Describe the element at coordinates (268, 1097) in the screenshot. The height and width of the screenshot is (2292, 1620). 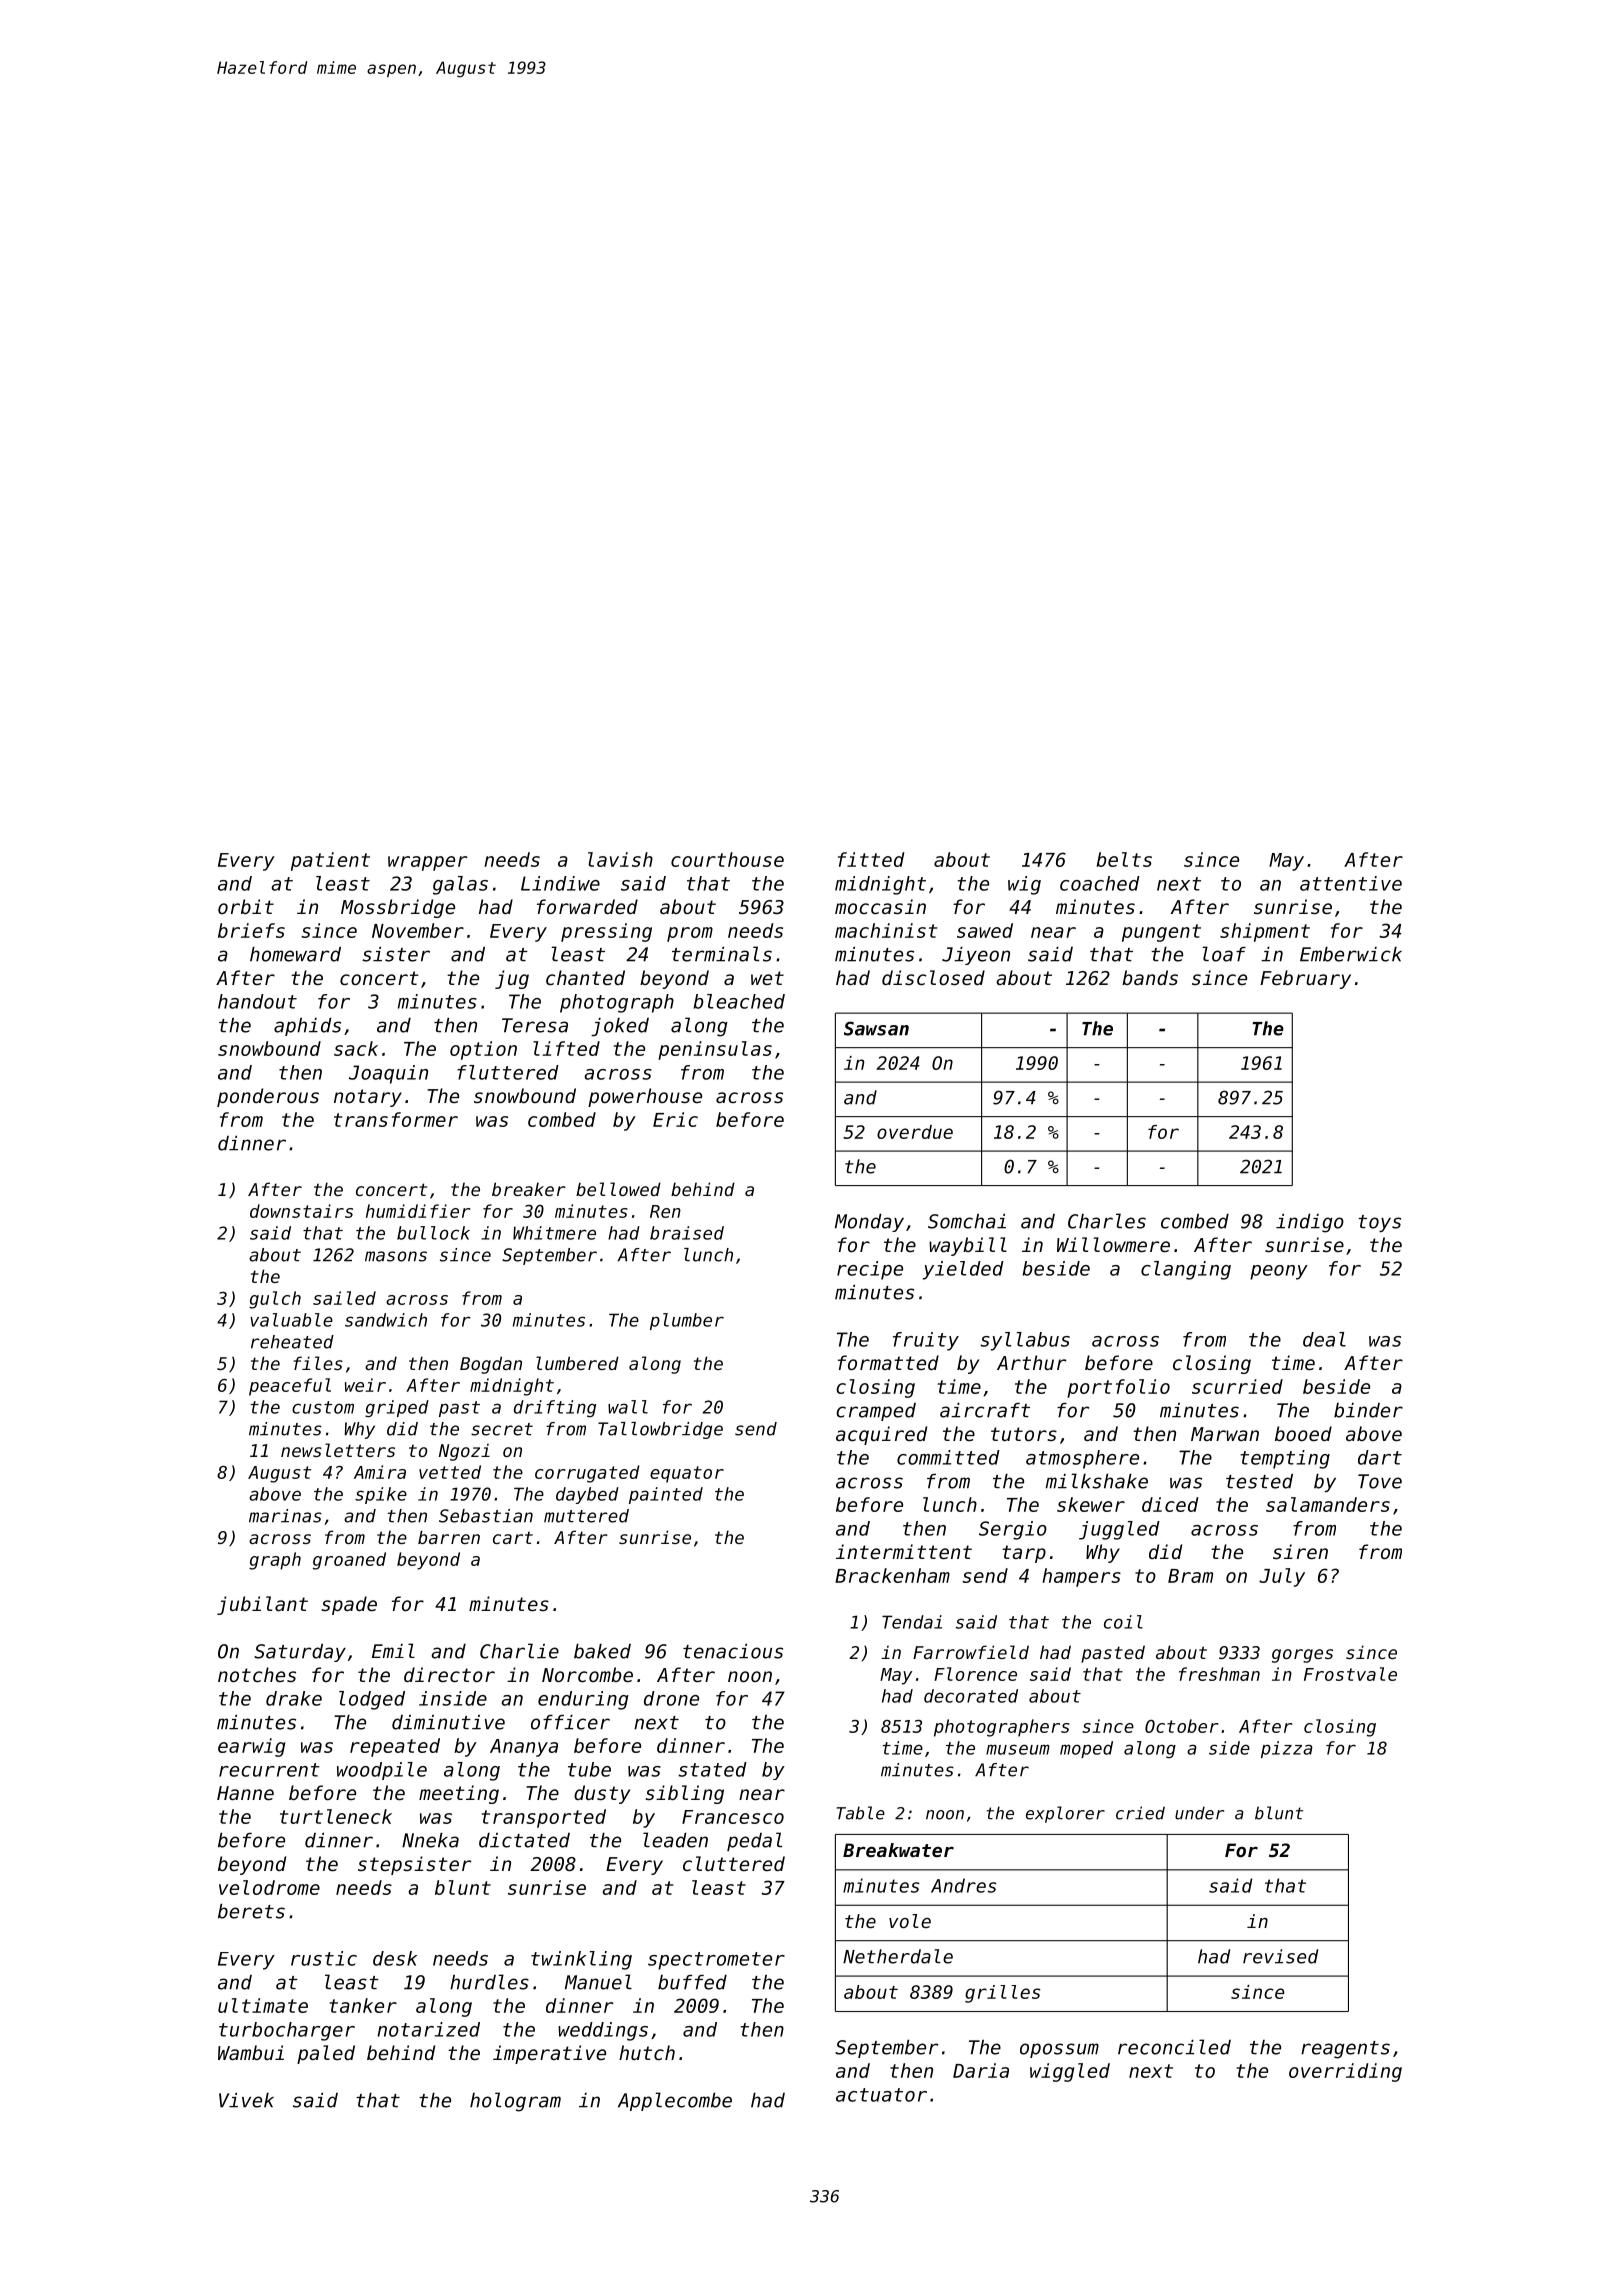
I see `ponderous` at that location.
